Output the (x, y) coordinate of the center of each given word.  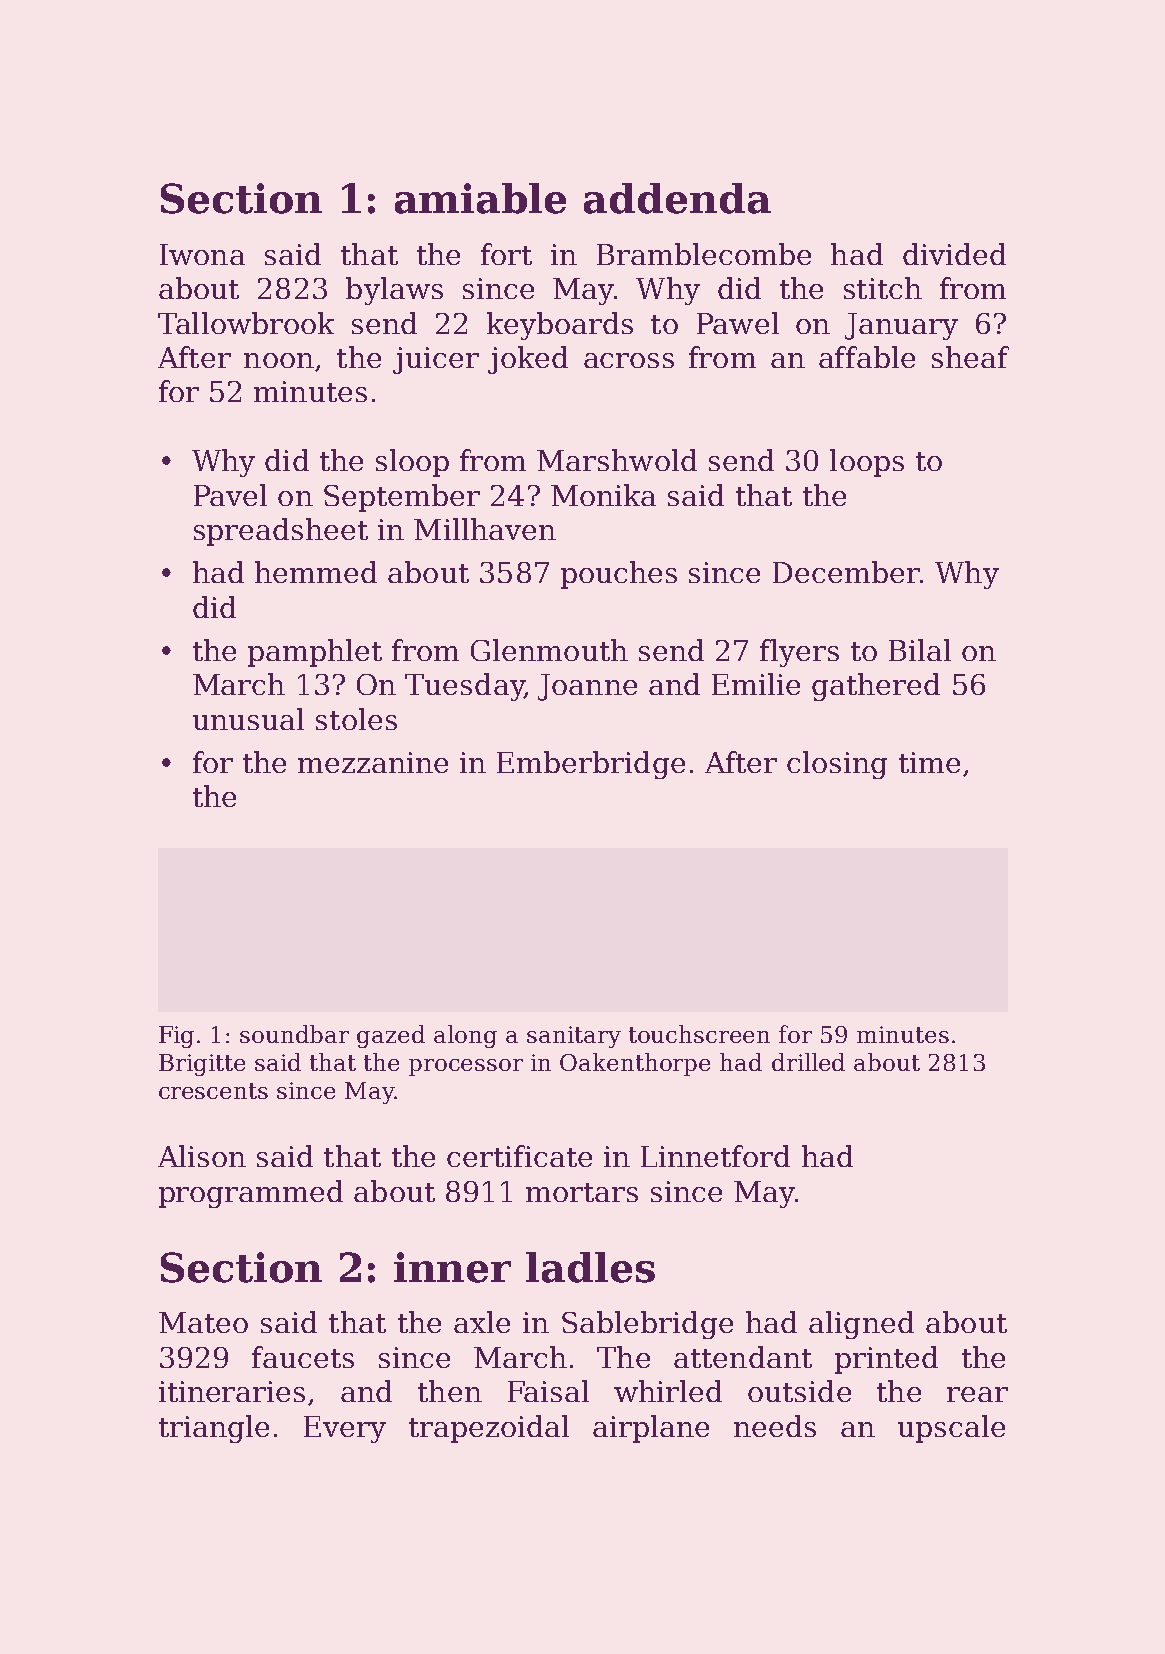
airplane (651, 1429)
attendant (743, 1357)
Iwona (202, 254)
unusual (248, 719)
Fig (176, 1037)
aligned (861, 1325)
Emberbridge (591, 765)
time (929, 762)
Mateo (203, 1322)
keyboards (560, 326)
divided (954, 254)
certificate (519, 1156)
